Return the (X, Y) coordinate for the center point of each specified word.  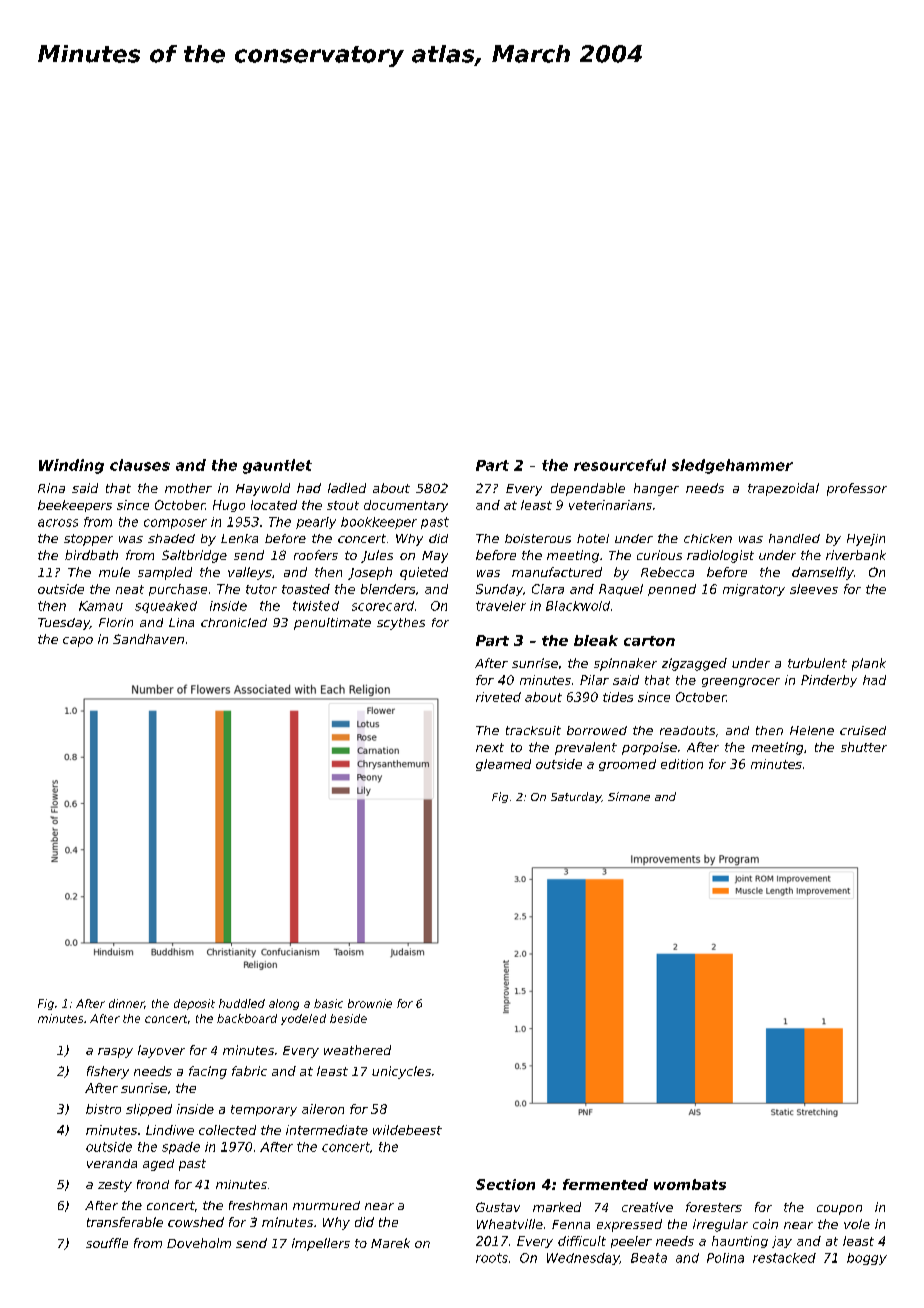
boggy (867, 1259)
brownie (370, 1003)
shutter (864, 747)
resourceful (620, 465)
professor (857, 489)
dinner (126, 1003)
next (490, 747)
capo (78, 642)
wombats (690, 1184)
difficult (582, 1241)
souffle (107, 1243)
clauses (140, 465)
